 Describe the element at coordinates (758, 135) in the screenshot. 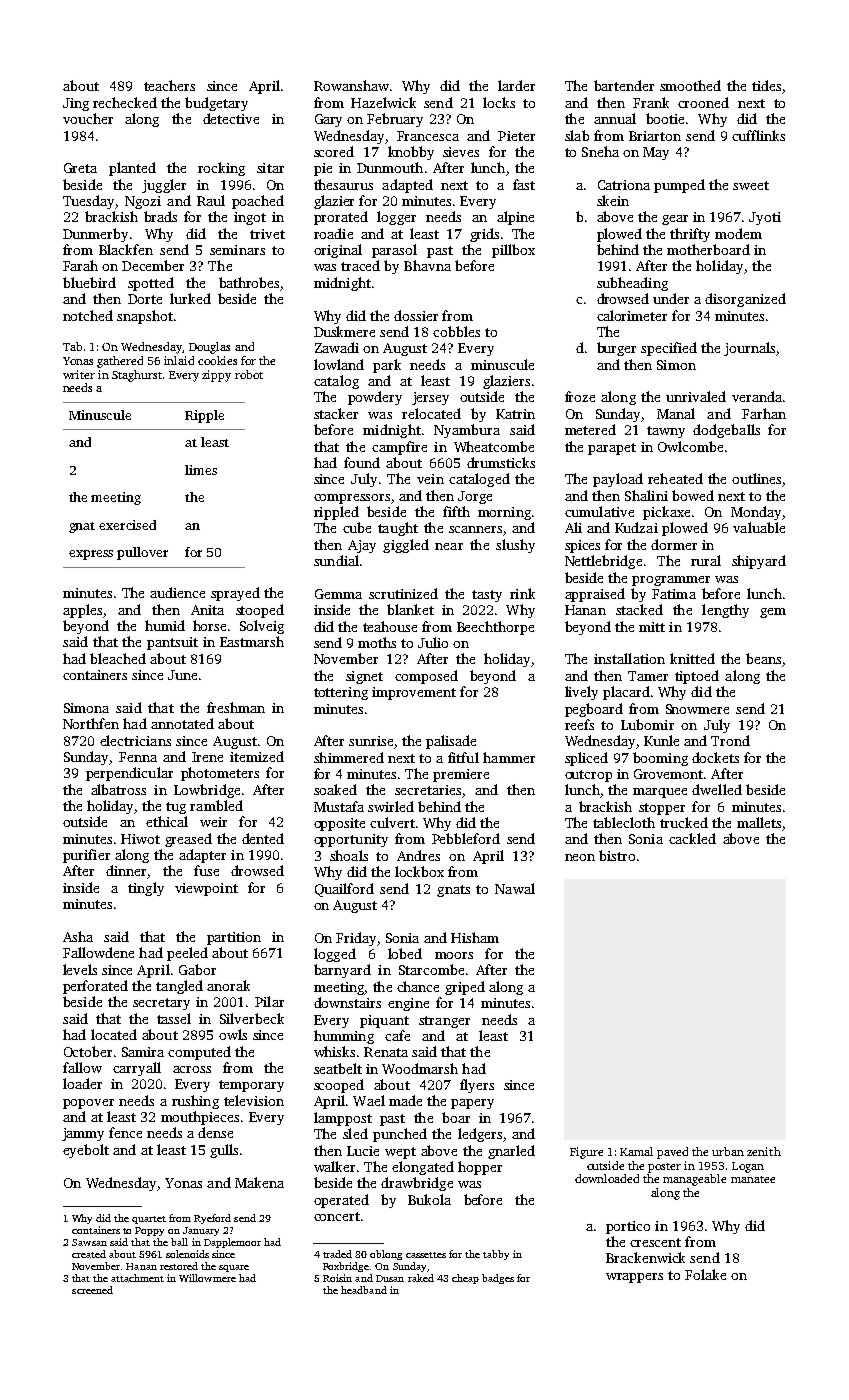

I see `cufflinks` at that location.
